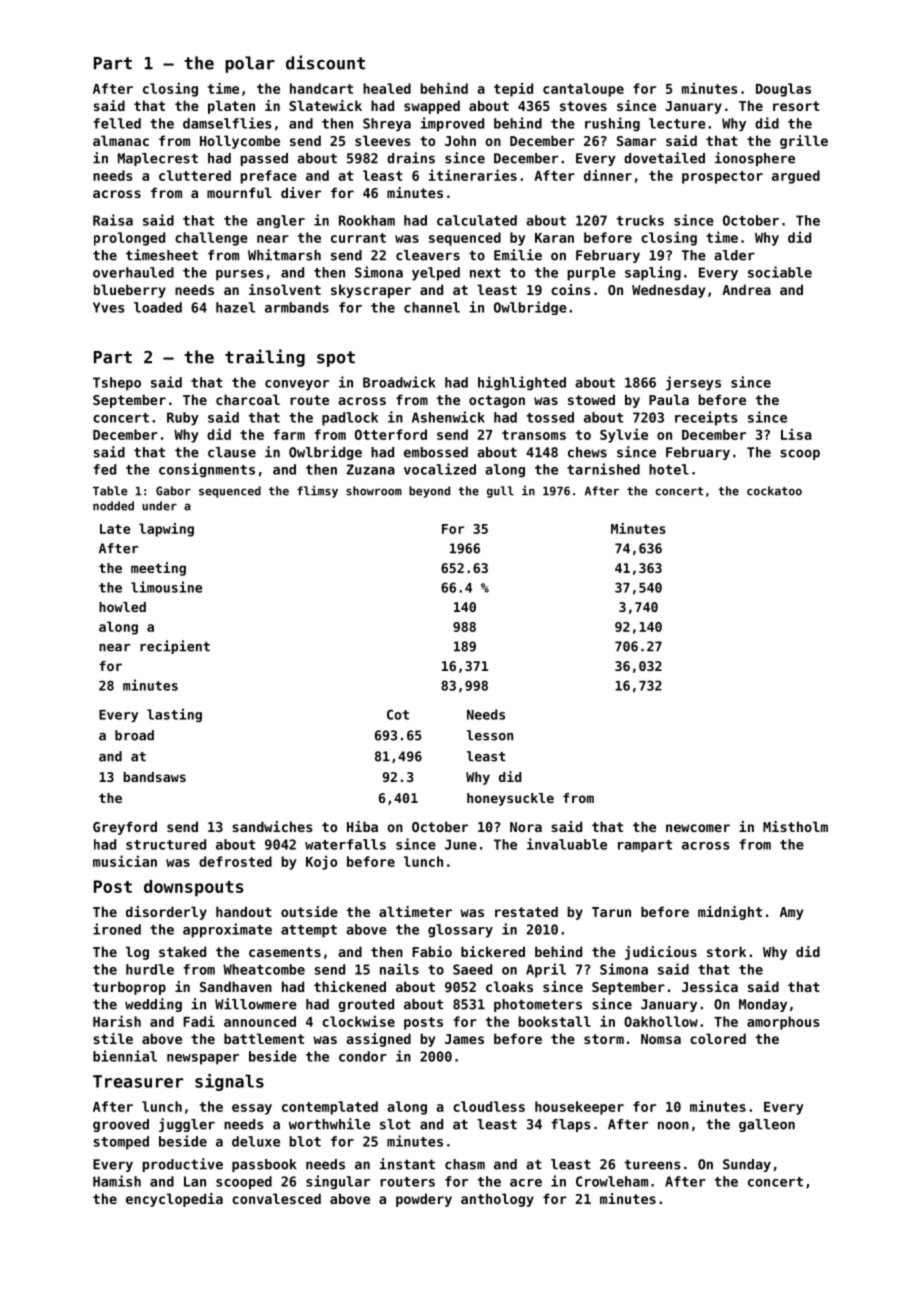 This screenshot has width=924, height=1308. Describe the element at coordinates (174, 715) in the screenshot. I see `lasting` at that location.
